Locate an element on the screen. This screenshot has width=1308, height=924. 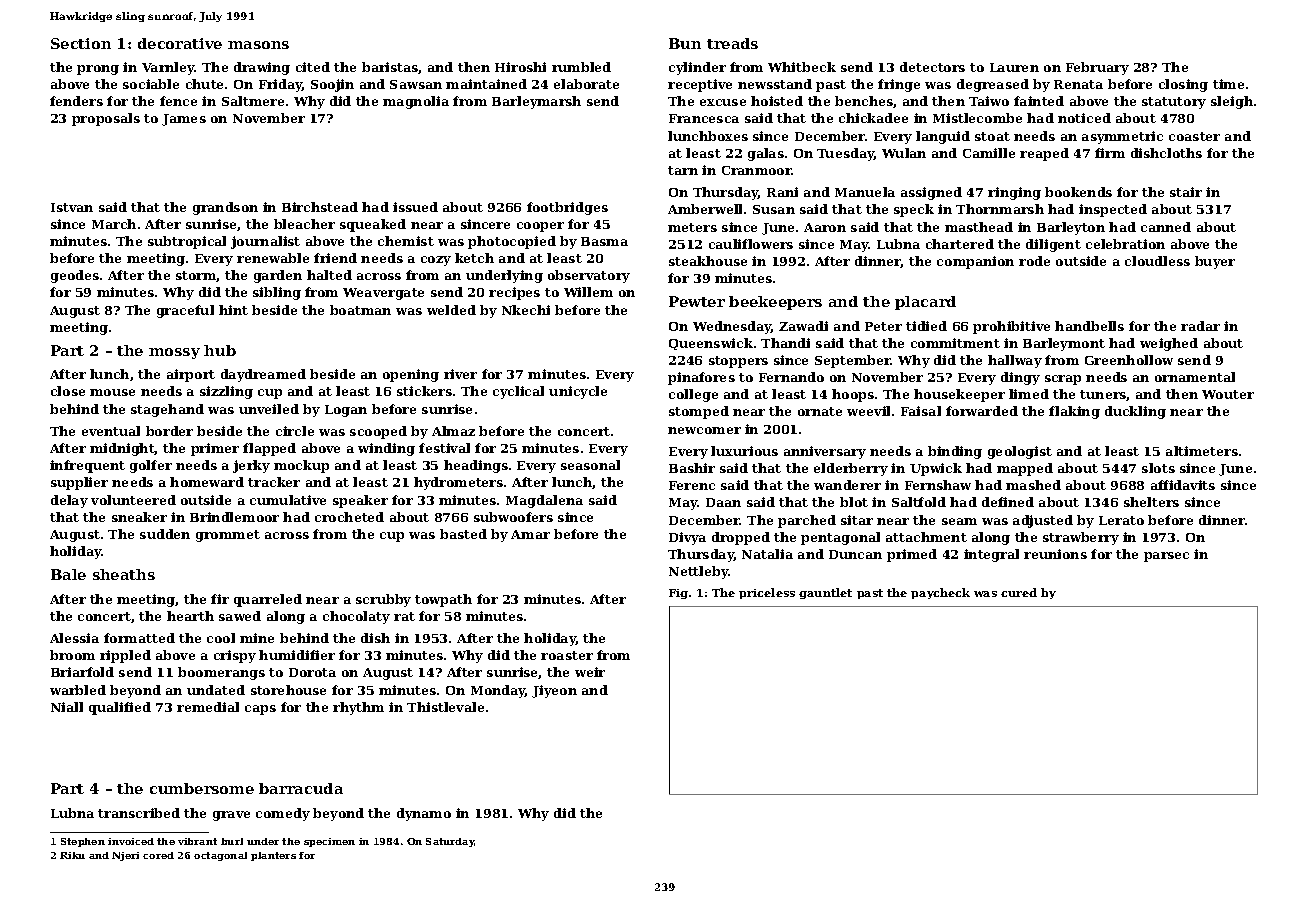
comedy is located at coordinates (283, 814).
